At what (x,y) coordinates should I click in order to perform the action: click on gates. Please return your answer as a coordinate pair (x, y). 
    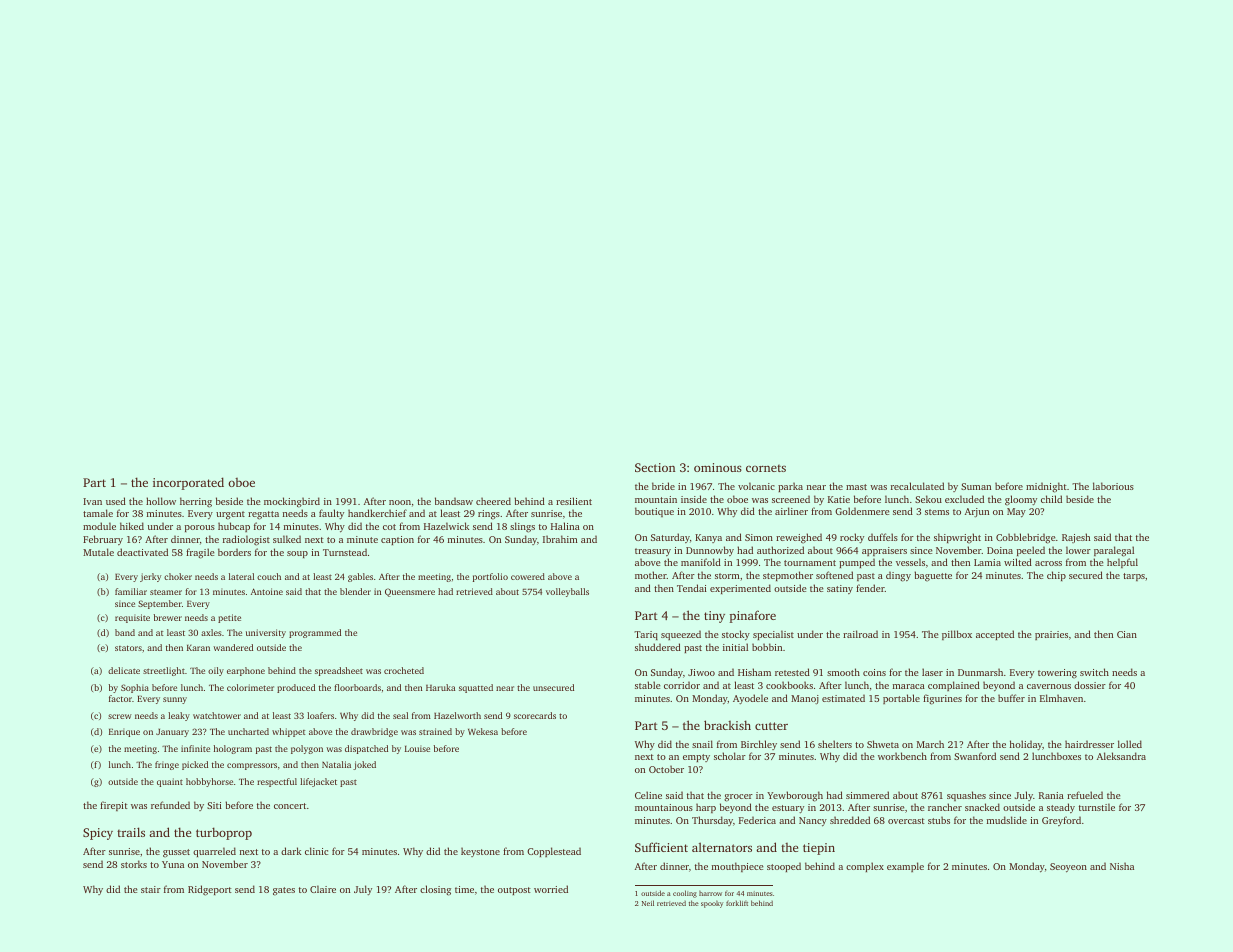
    Looking at the image, I should click on (284, 891).
